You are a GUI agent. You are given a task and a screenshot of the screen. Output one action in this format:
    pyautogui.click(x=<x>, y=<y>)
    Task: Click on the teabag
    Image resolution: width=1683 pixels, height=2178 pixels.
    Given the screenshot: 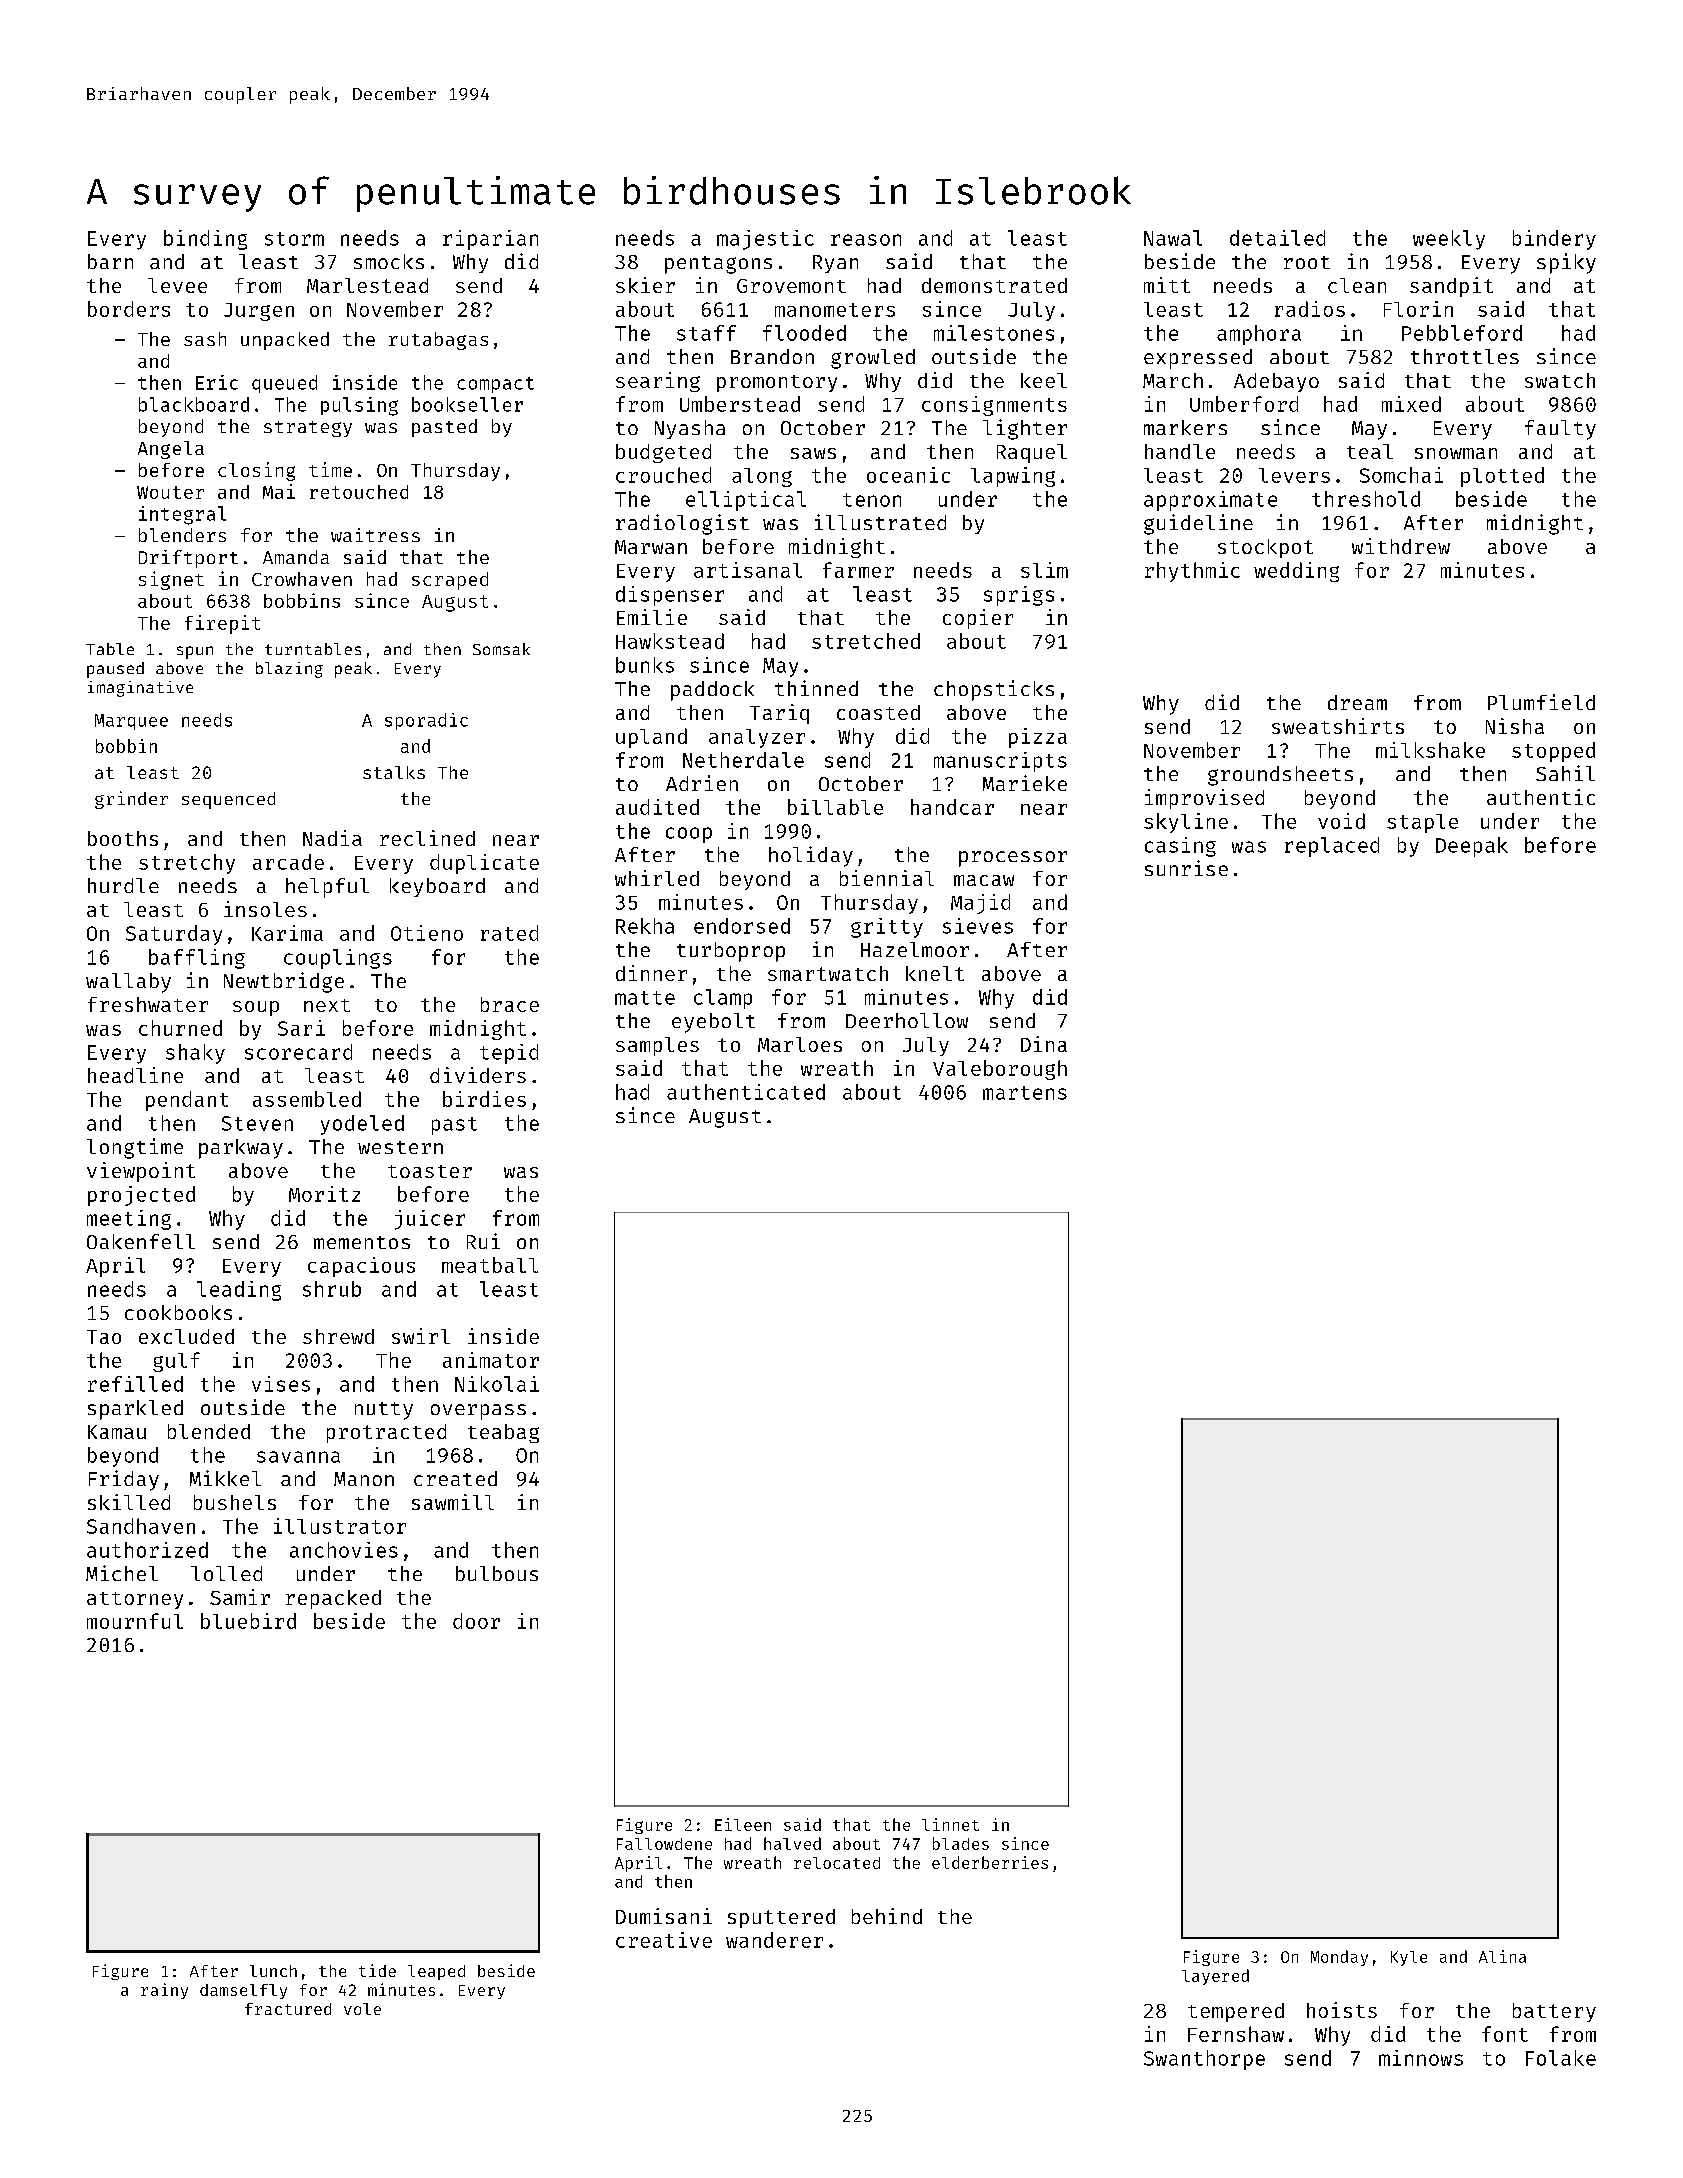 What is the action you would take?
    pyautogui.click(x=503, y=1433)
